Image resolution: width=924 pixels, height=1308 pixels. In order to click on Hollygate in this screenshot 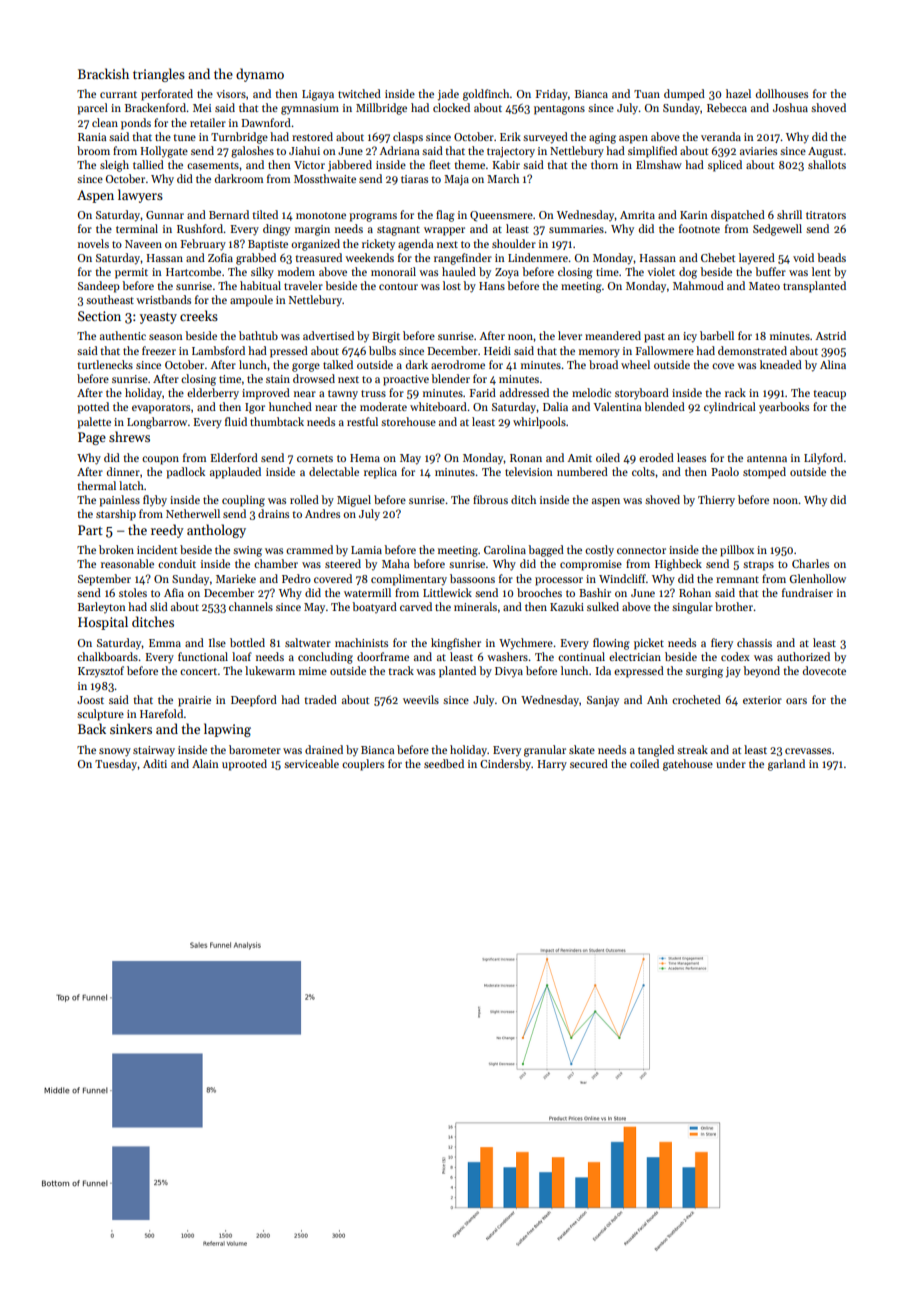, I will do `click(164, 152)`.
